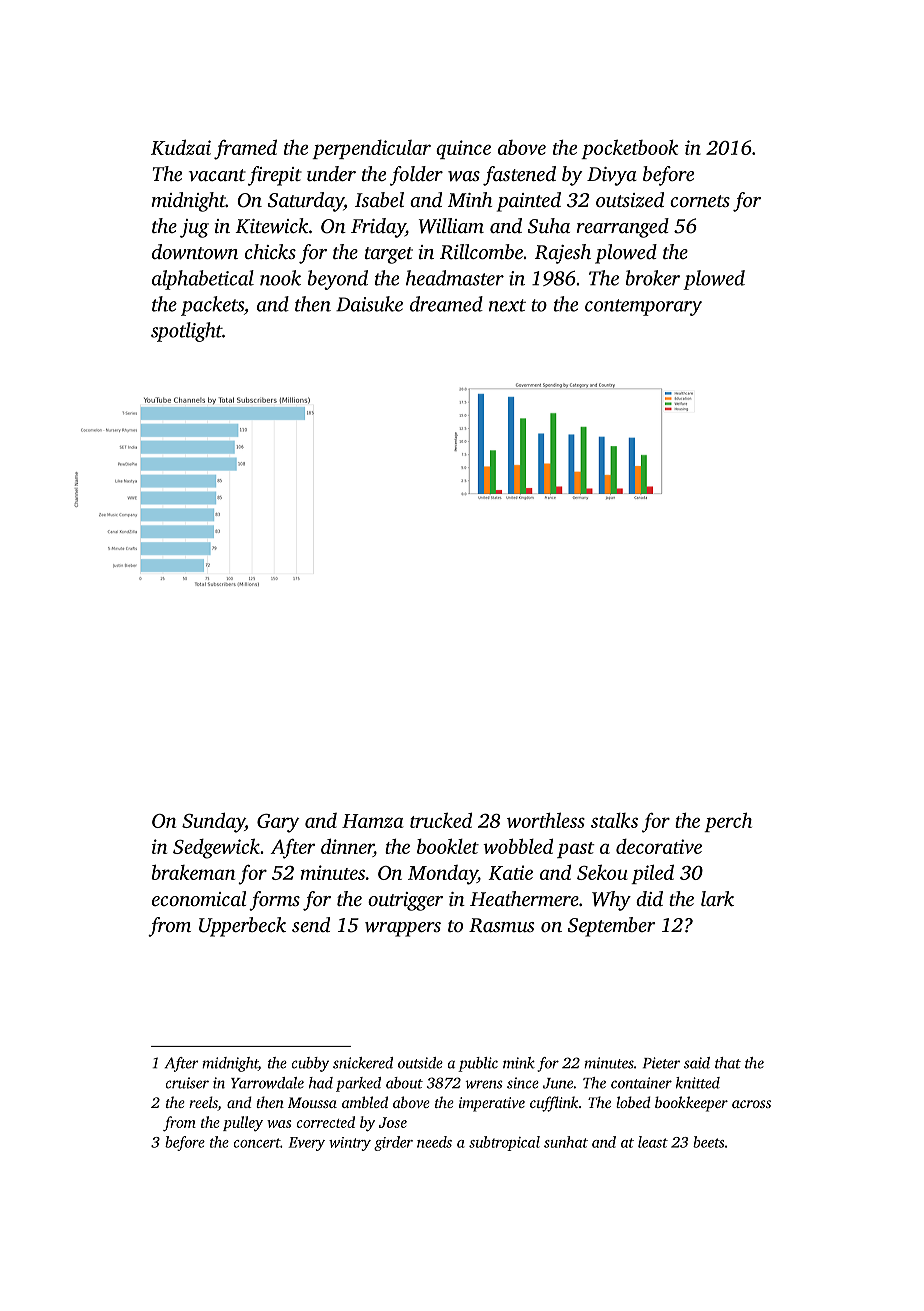 Image resolution: width=924 pixels, height=1311 pixels. What do you see at coordinates (728, 1063) in the document?
I see `that` at bounding box center [728, 1063].
